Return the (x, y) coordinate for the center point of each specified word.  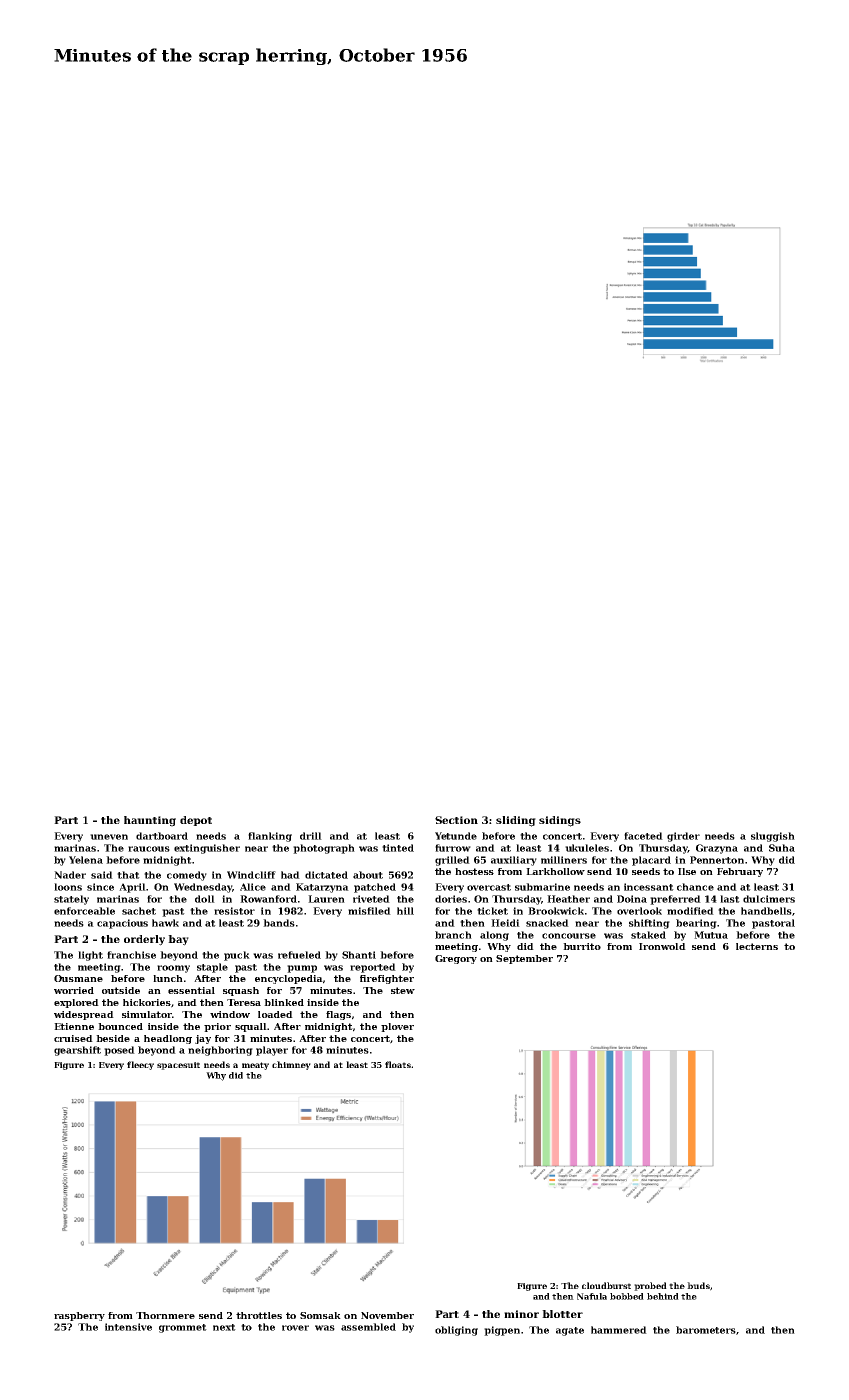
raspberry (79, 1316)
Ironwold (662, 946)
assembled (368, 1327)
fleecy (140, 1065)
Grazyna (717, 849)
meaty (255, 1066)
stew (403, 990)
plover (397, 1027)
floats (398, 1064)
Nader (70, 875)
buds (698, 1285)
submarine (542, 887)
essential (191, 990)
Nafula (592, 1296)
